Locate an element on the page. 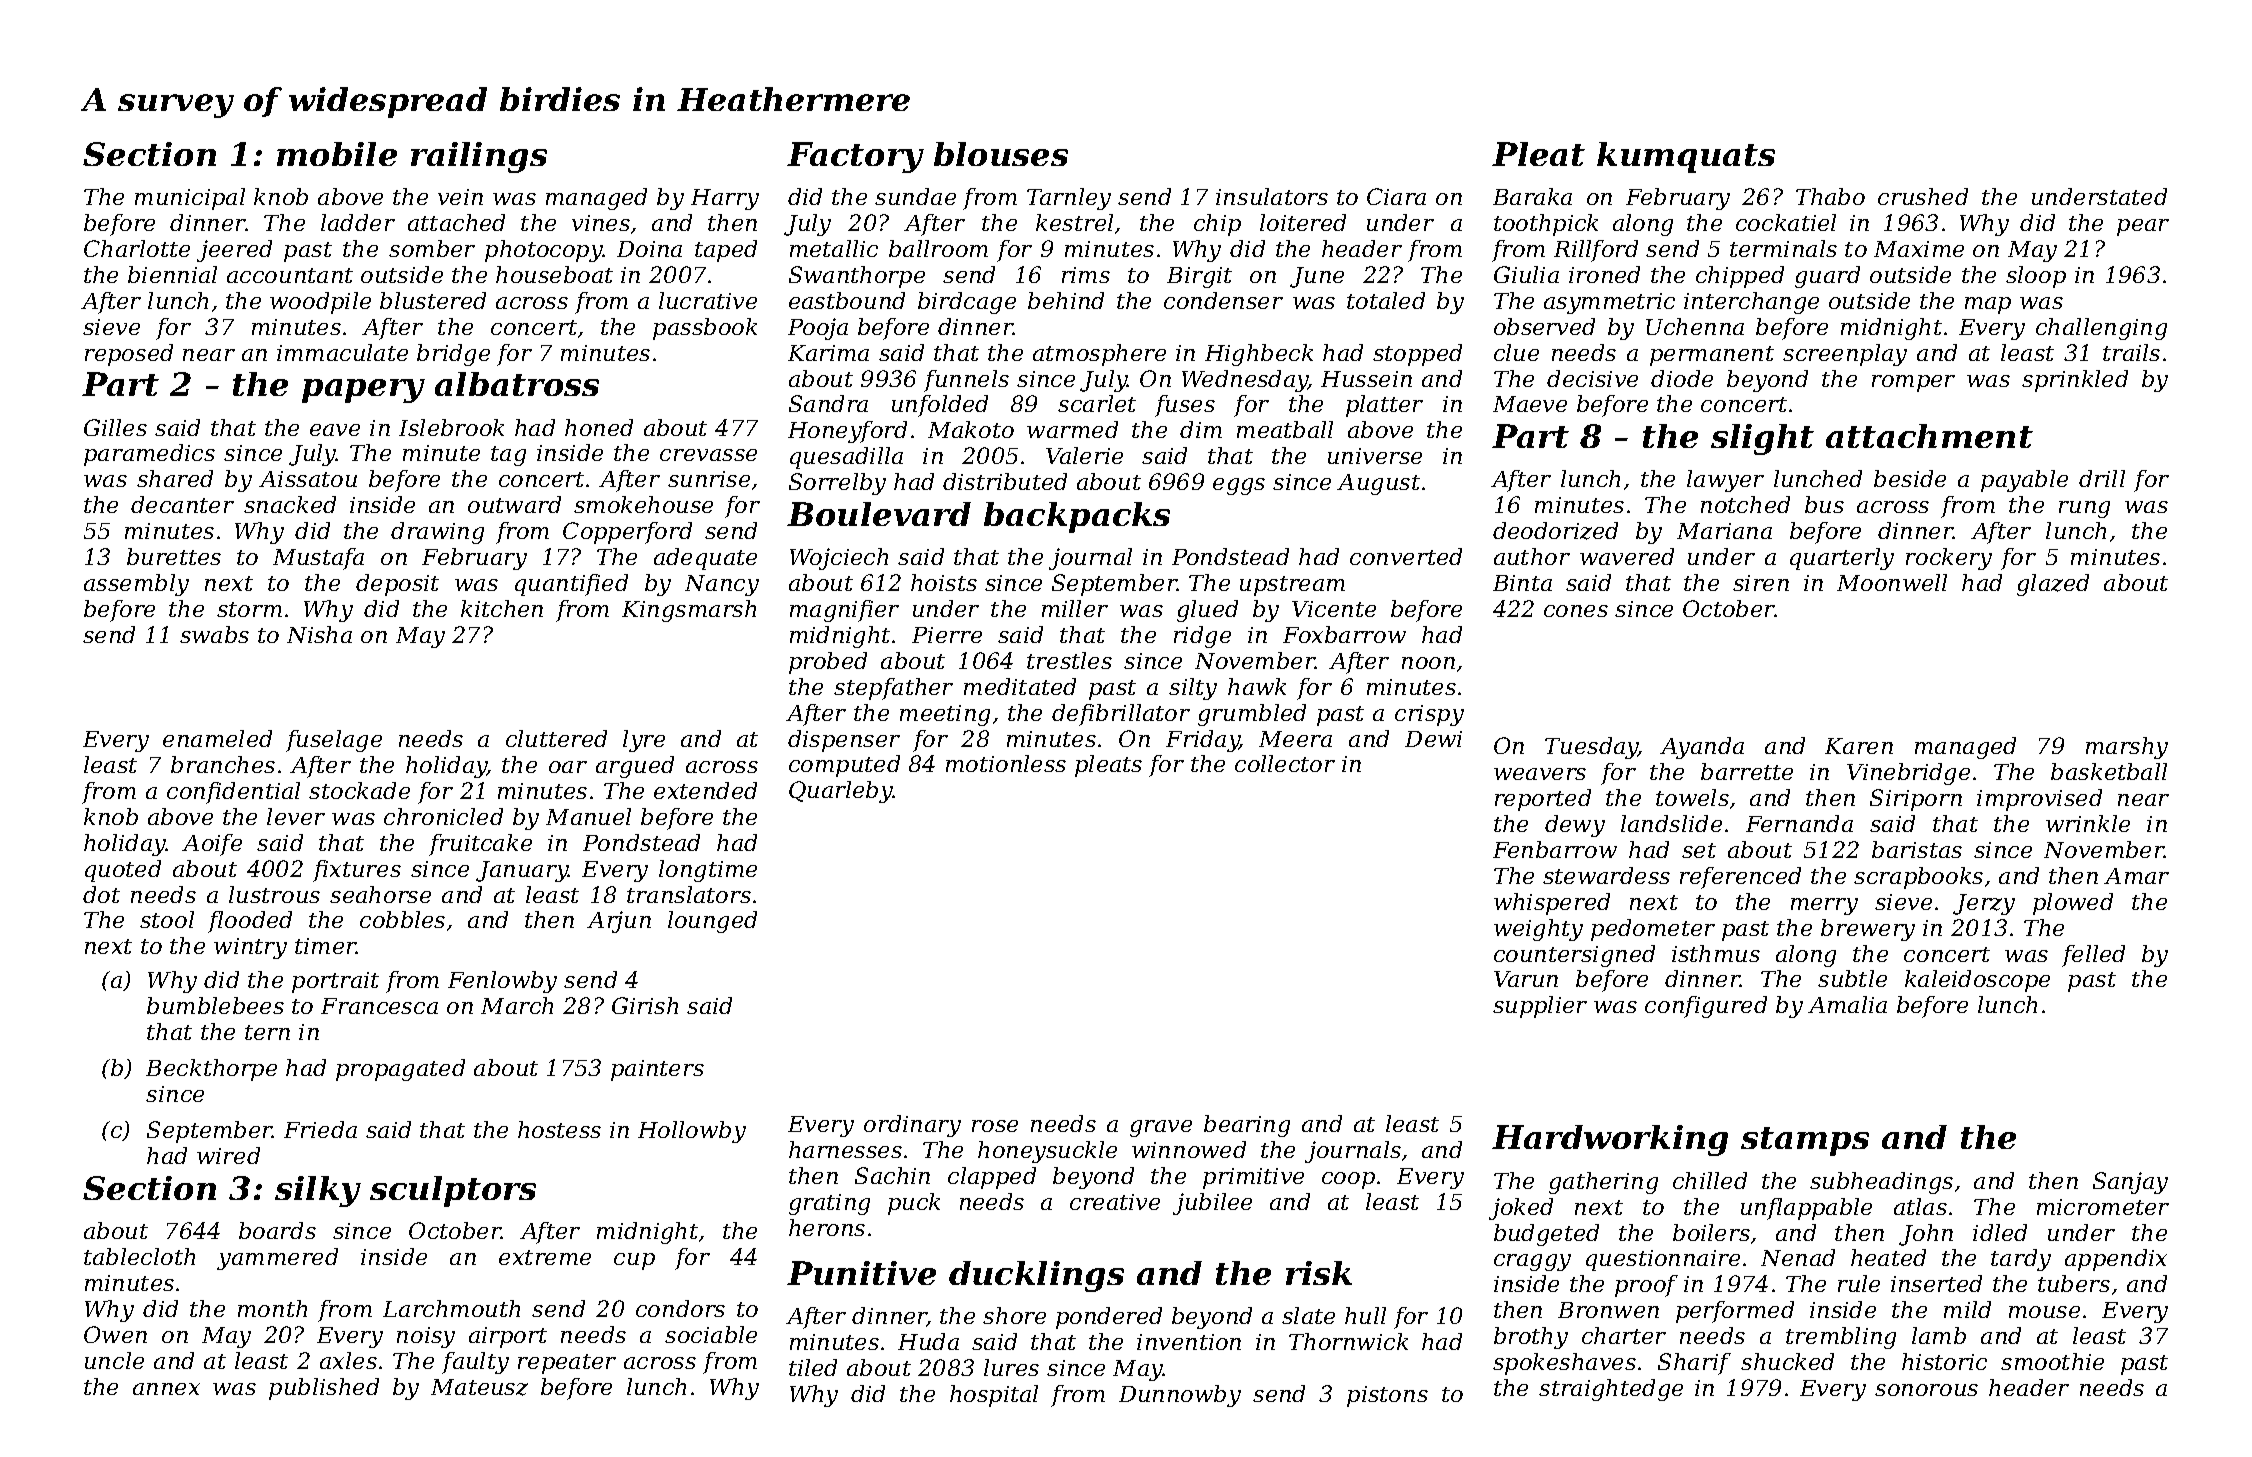 The height and width of the image is (1457, 2252). boilers is located at coordinates (1711, 1232).
